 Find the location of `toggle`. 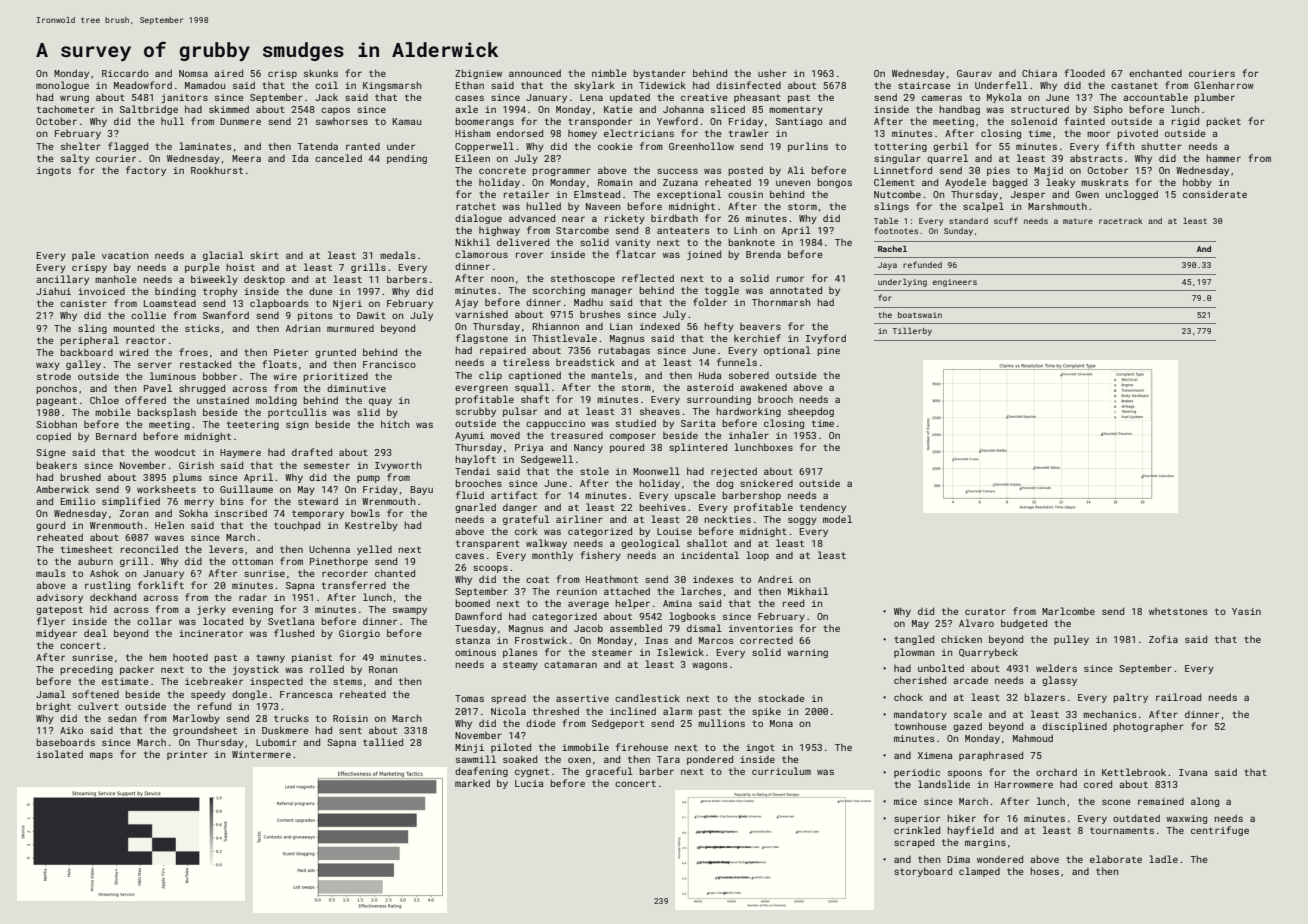

toggle is located at coordinates (722, 291).
